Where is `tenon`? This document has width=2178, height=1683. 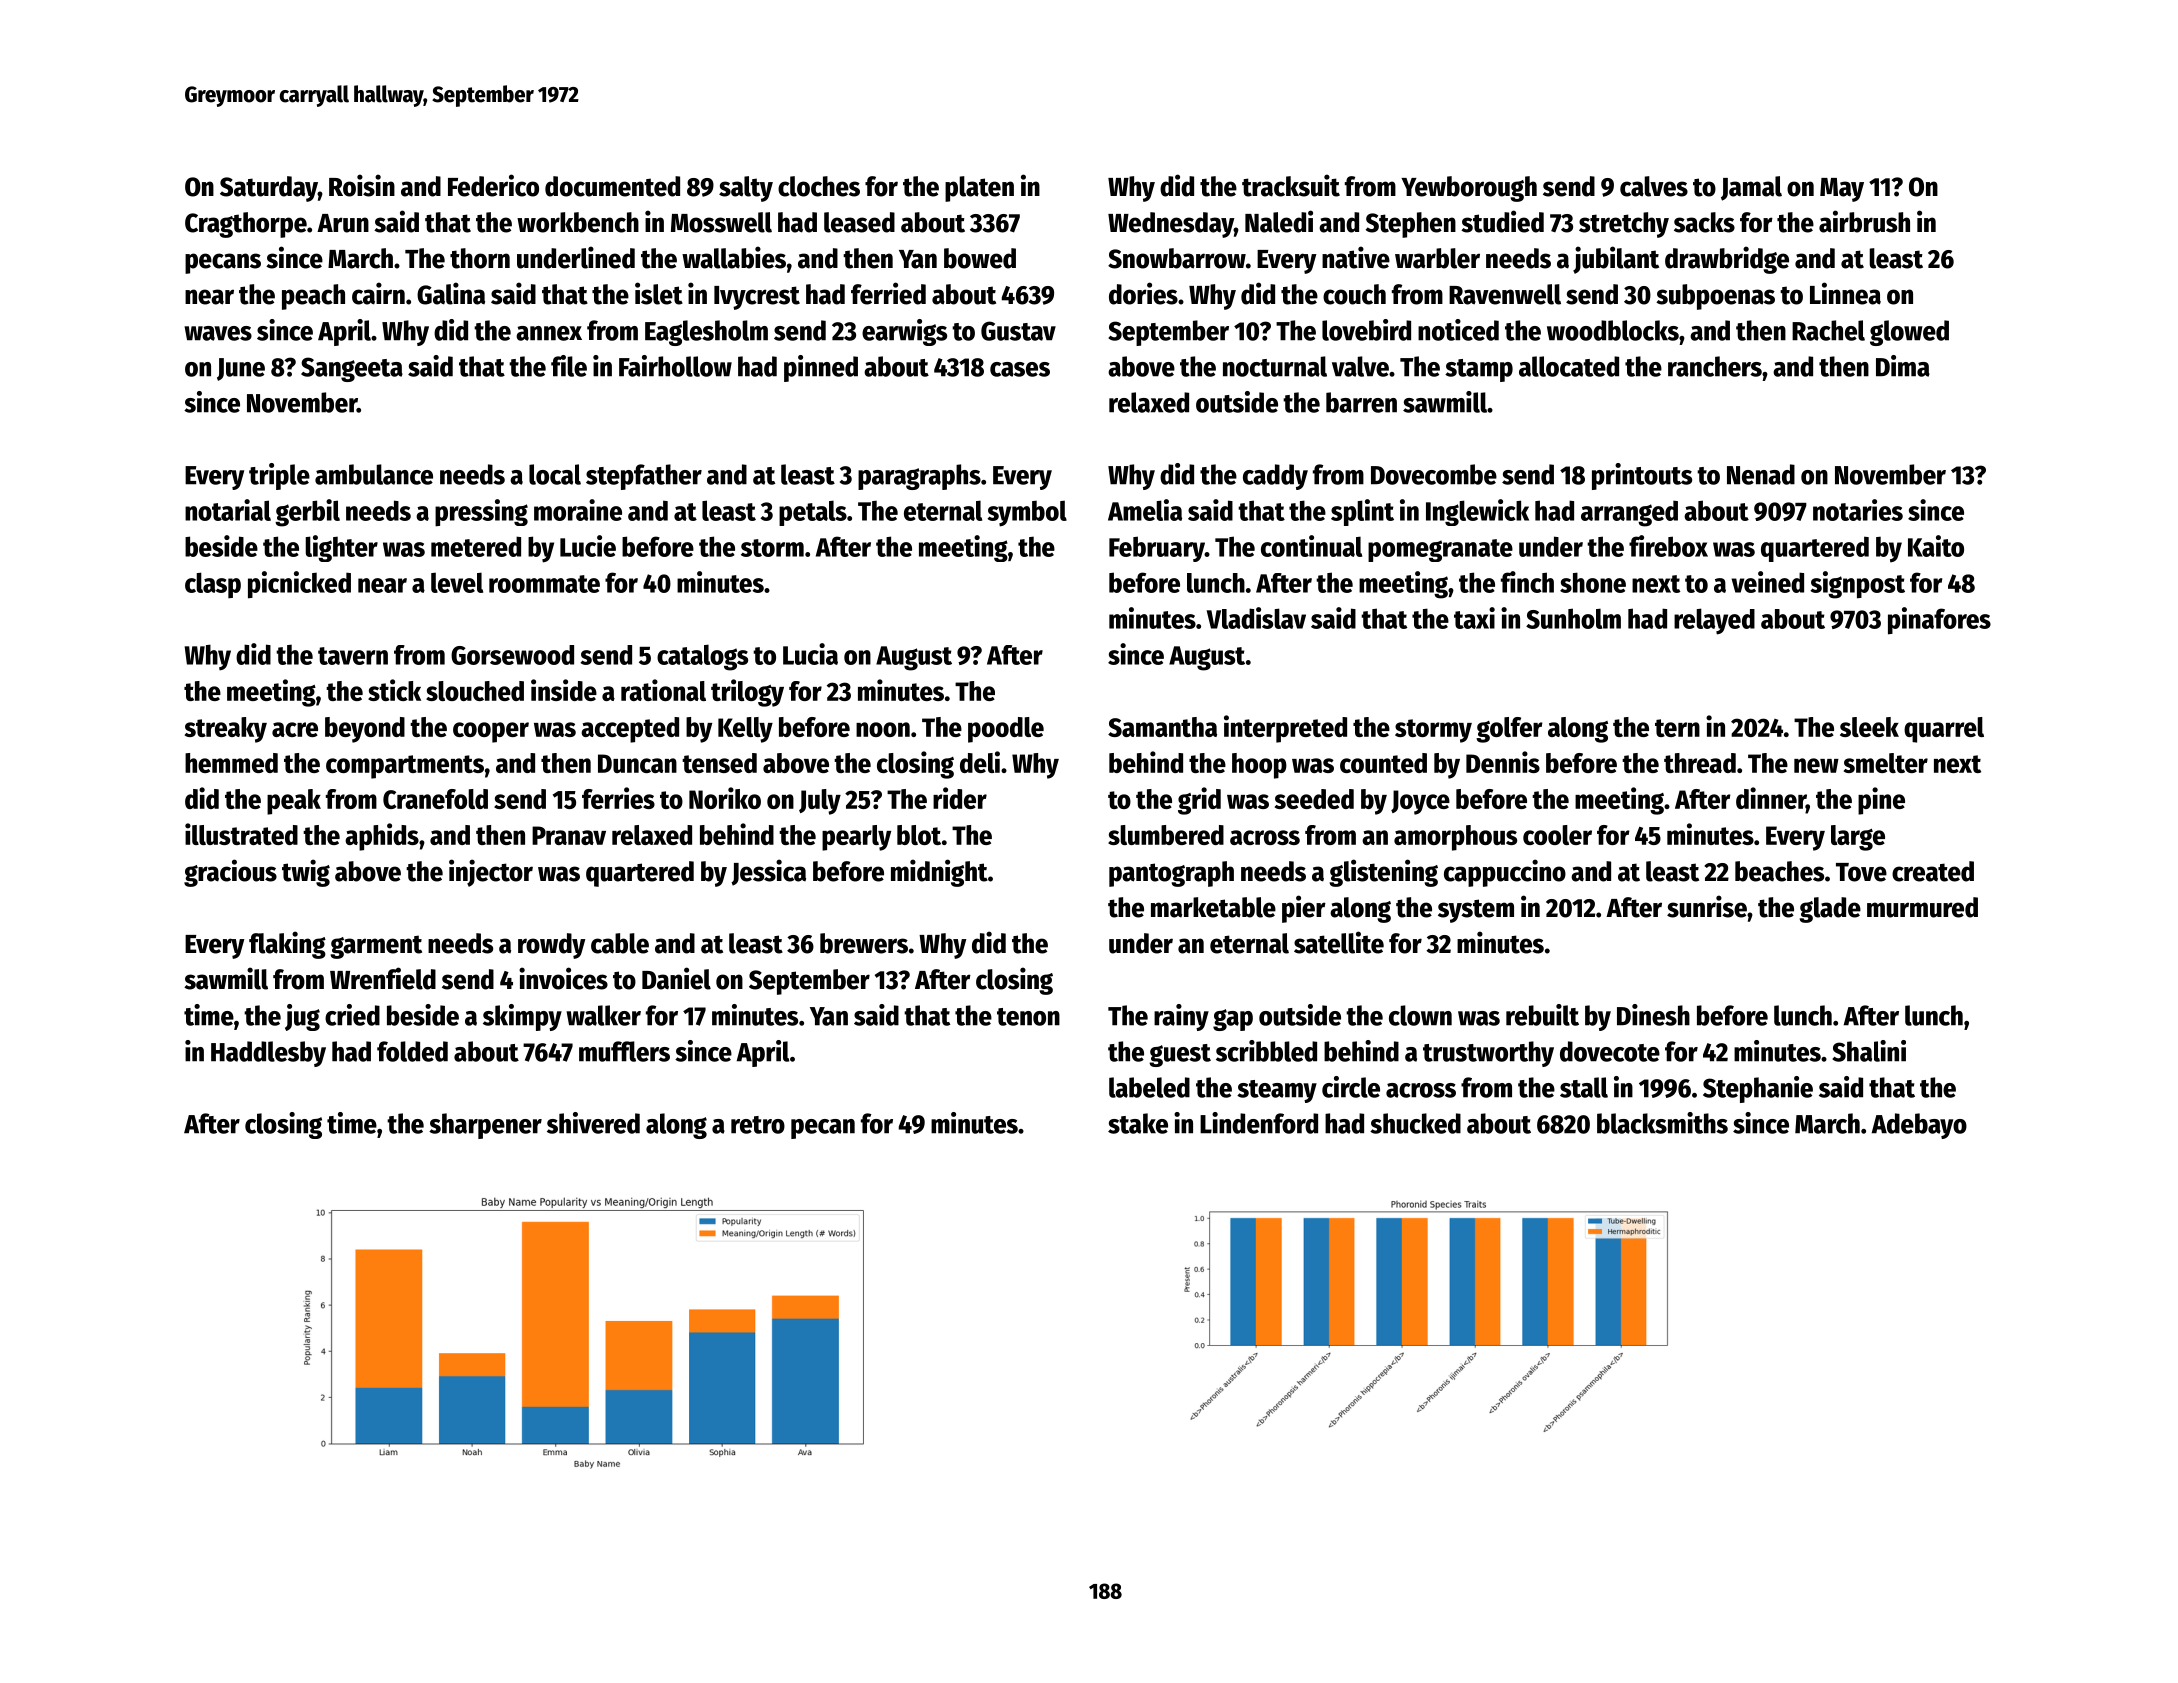 tenon is located at coordinates (1028, 1017).
